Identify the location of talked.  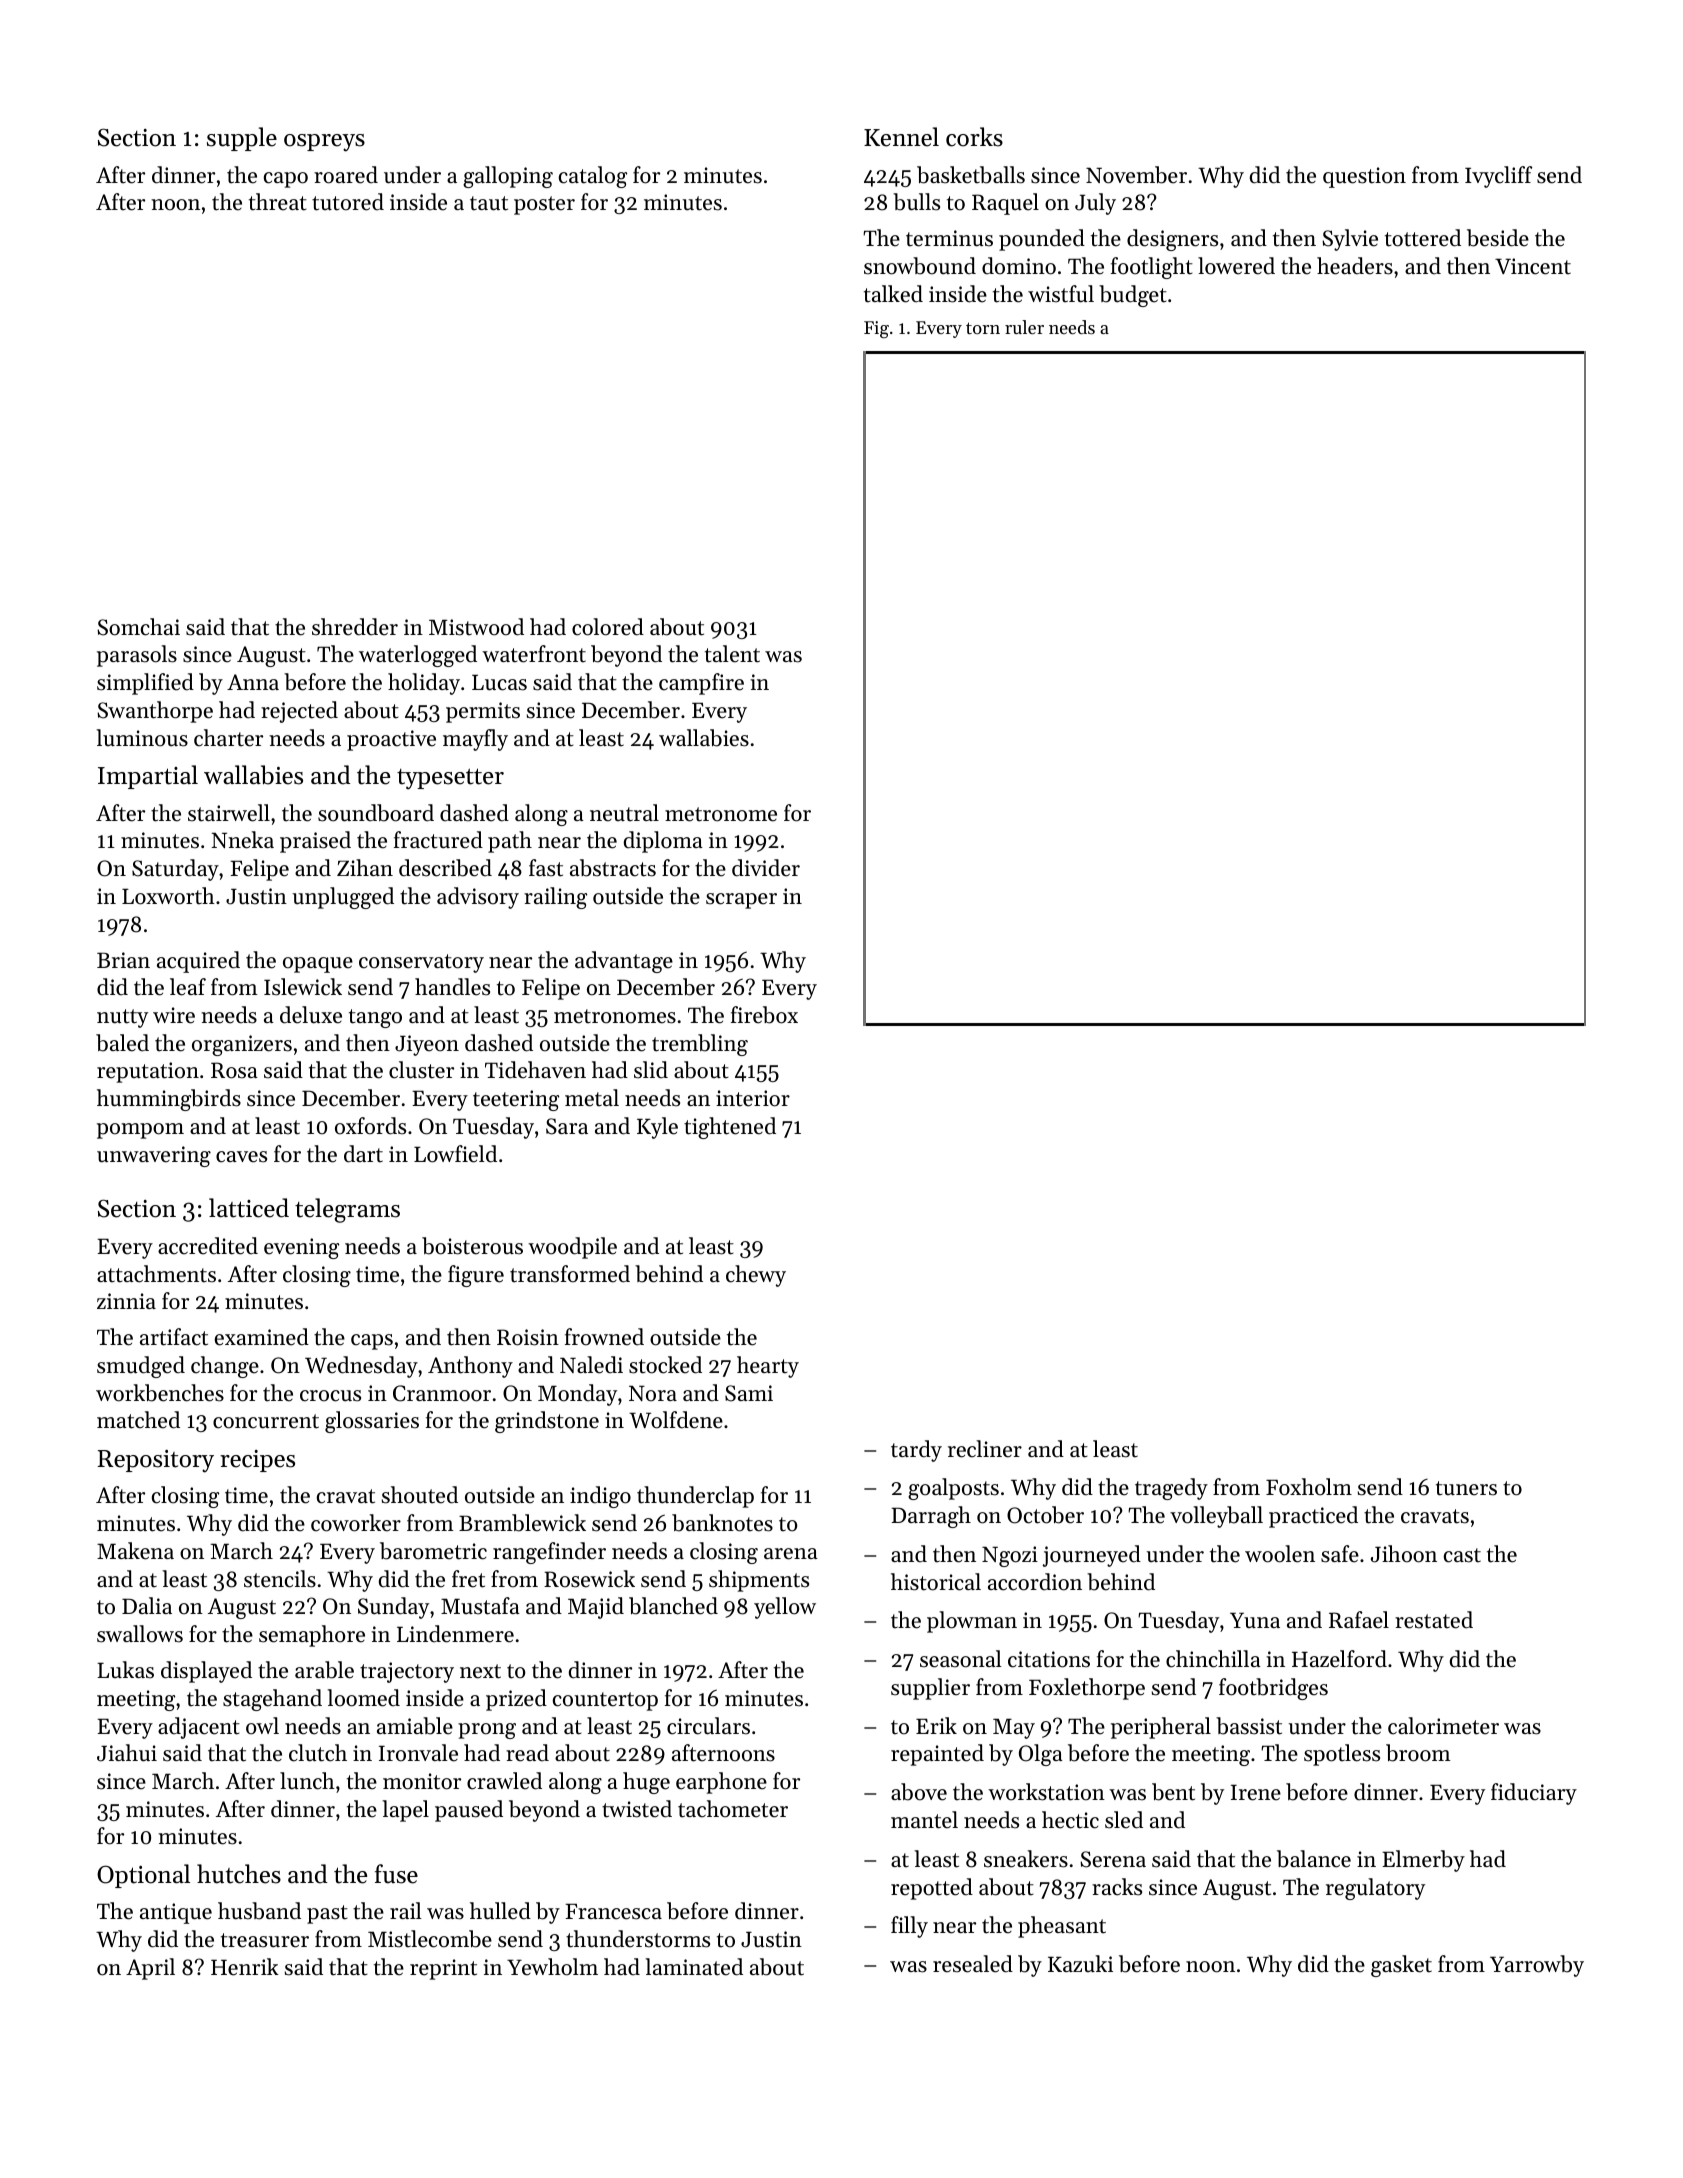
(893, 294).
